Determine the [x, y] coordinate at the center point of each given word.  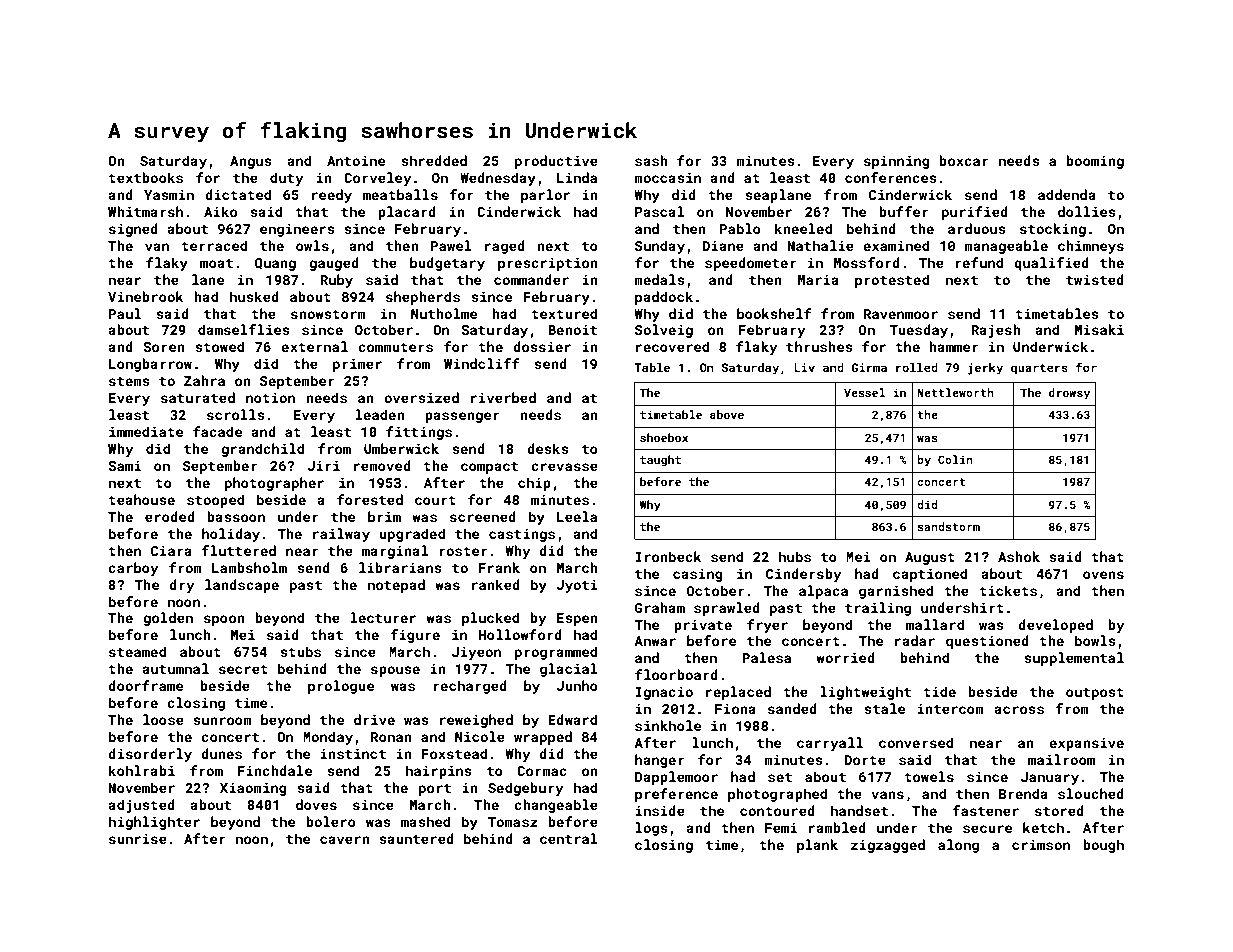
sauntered [416, 838]
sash [651, 160]
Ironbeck [668, 556]
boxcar [964, 160]
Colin [955, 459]
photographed [777, 795]
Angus [251, 162]
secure [987, 829]
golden [168, 619]
